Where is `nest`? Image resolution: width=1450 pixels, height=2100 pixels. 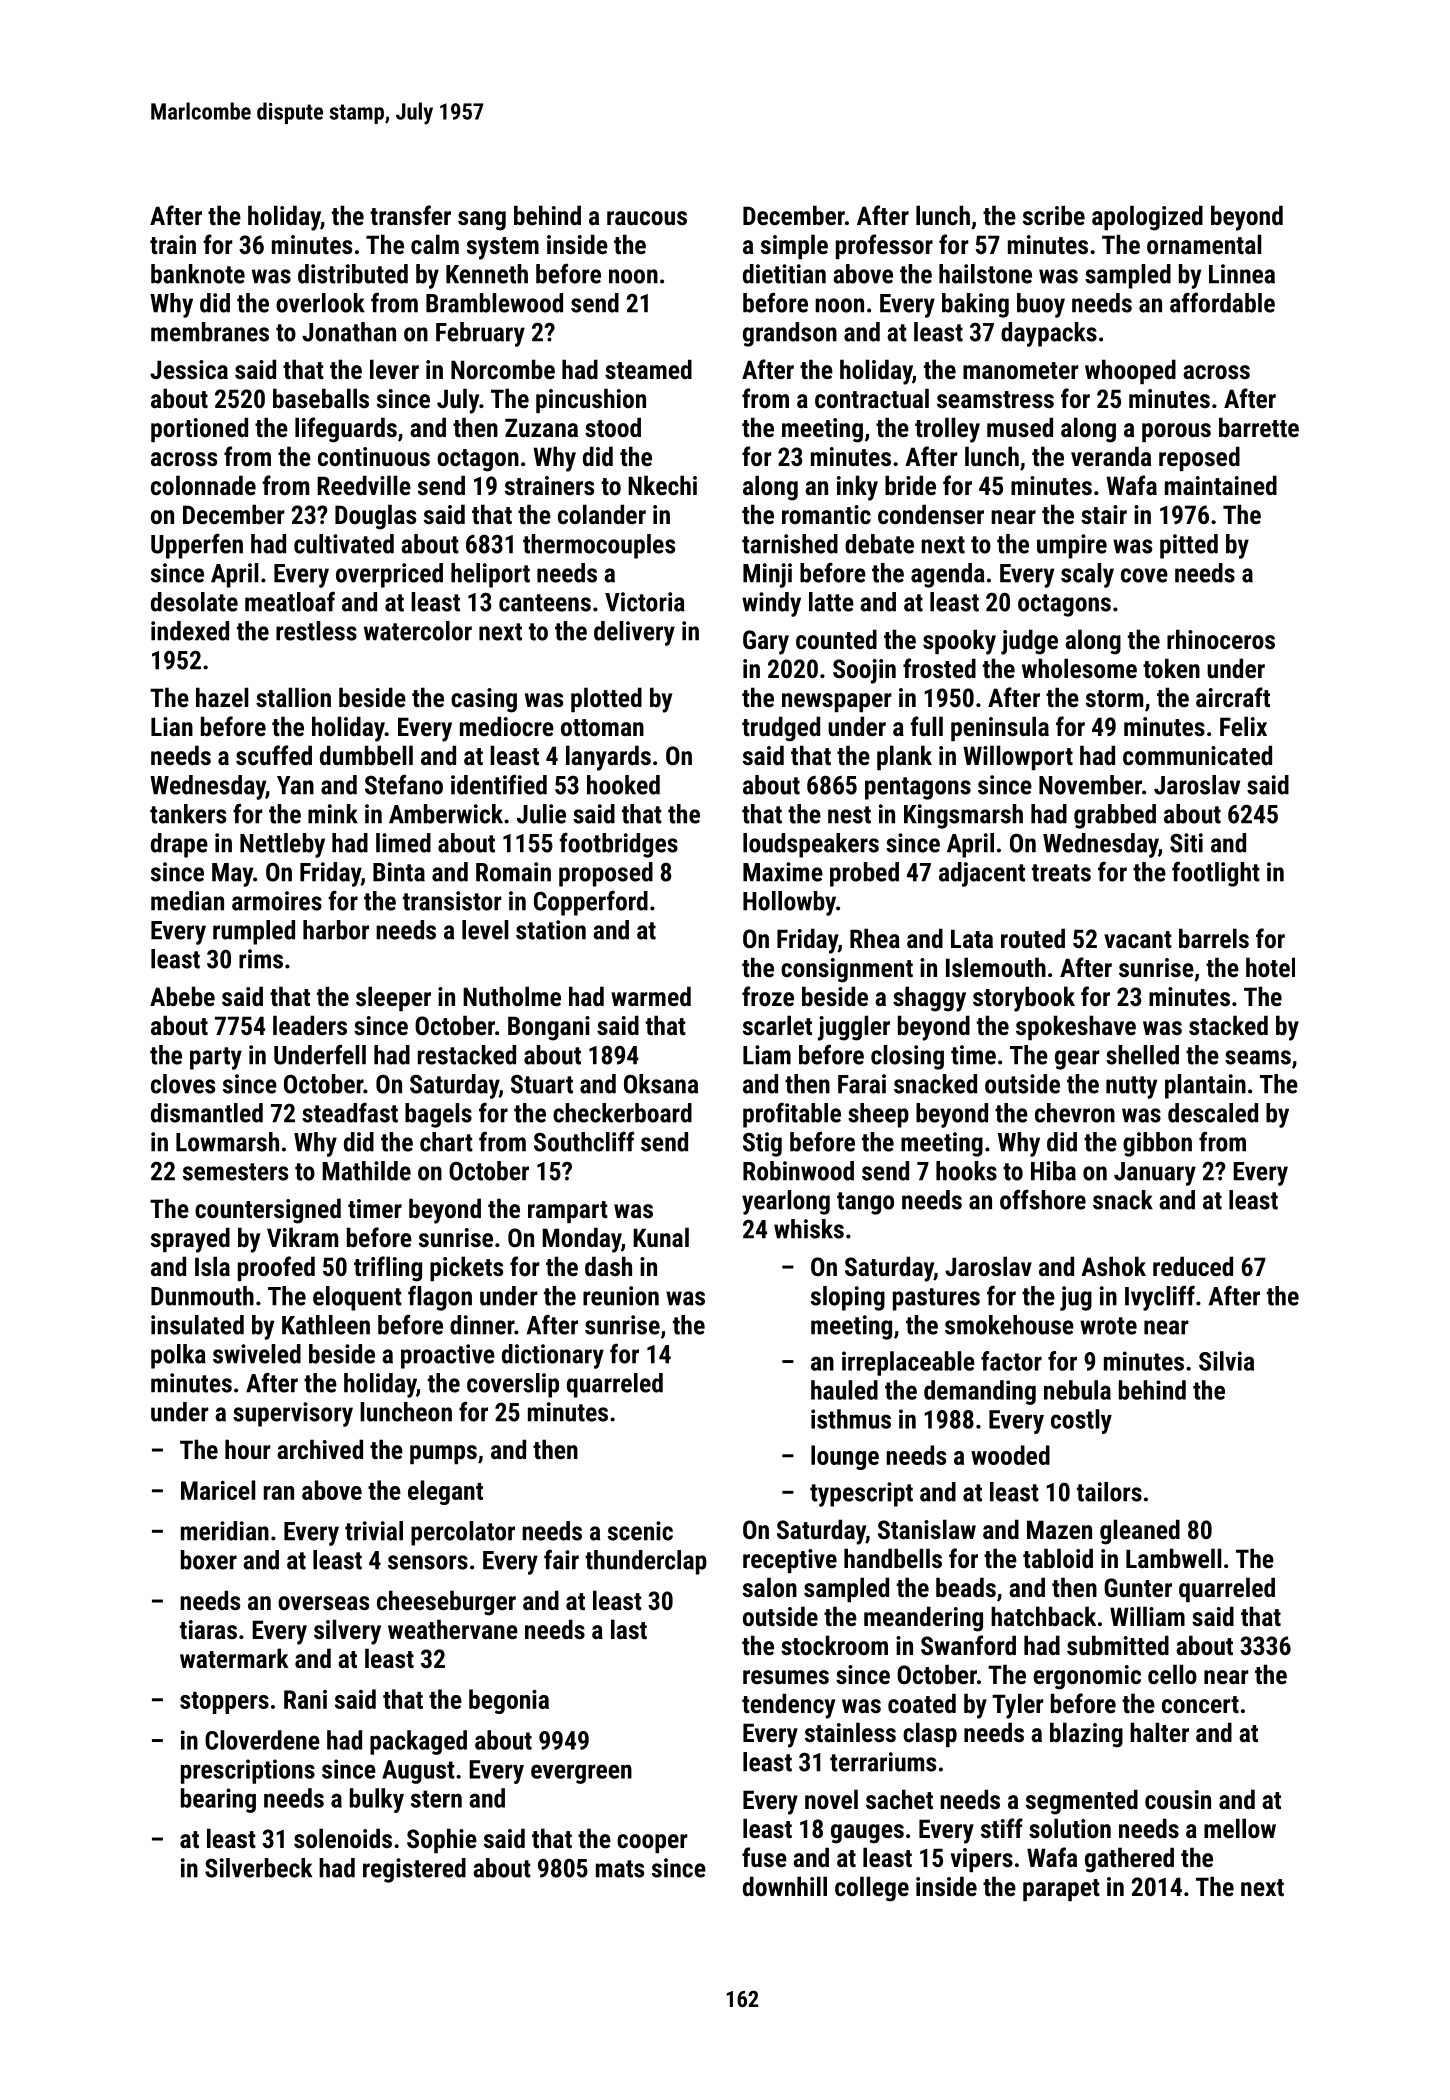
nest is located at coordinates (849, 815).
